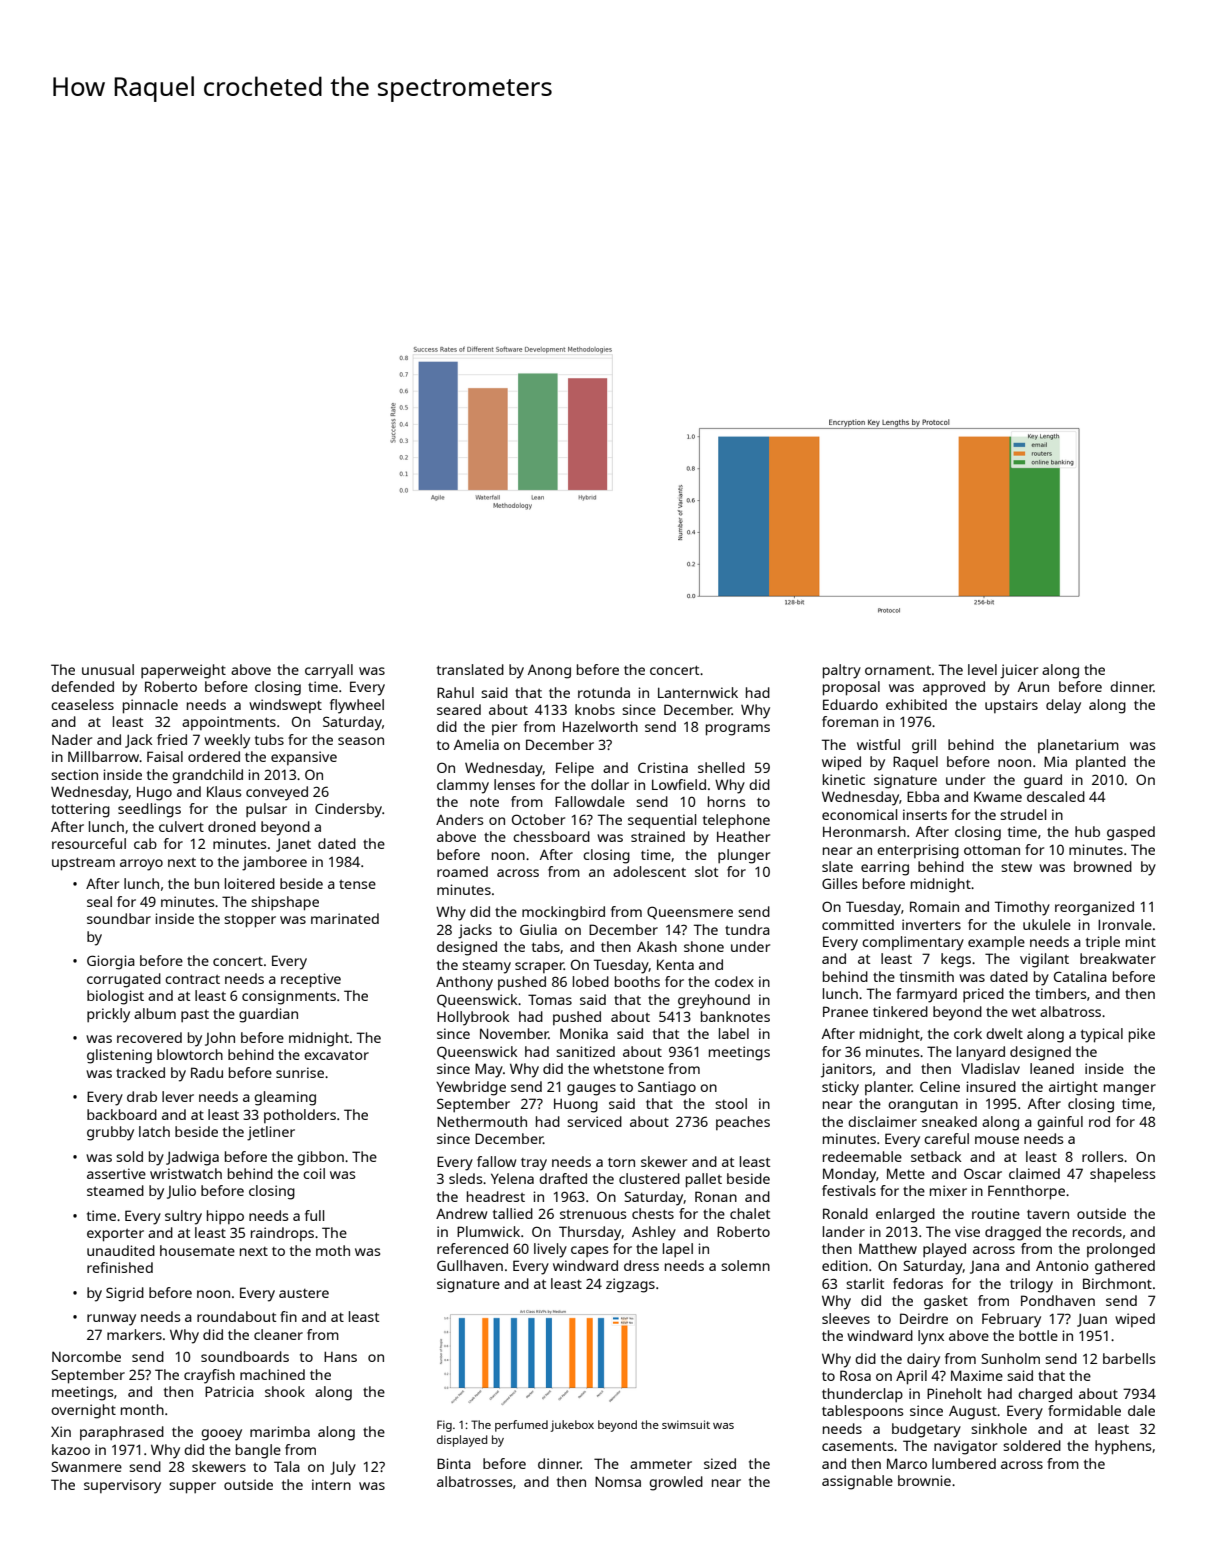 The image size is (1207, 1562). I want to click on kegs, so click(956, 960).
